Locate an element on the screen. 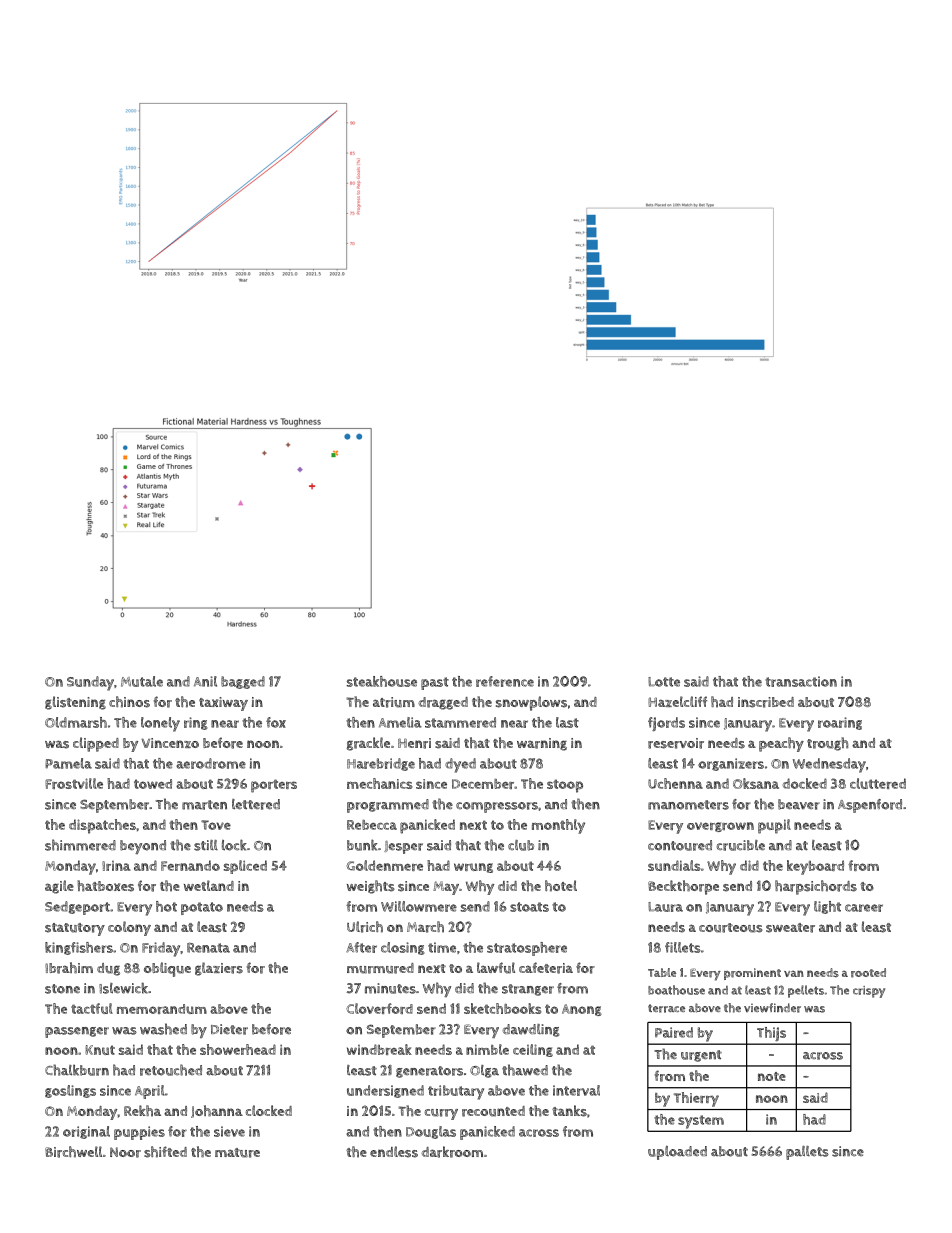 This screenshot has width=952, height=1233. Mutale is located at coordinates (142, 681).
